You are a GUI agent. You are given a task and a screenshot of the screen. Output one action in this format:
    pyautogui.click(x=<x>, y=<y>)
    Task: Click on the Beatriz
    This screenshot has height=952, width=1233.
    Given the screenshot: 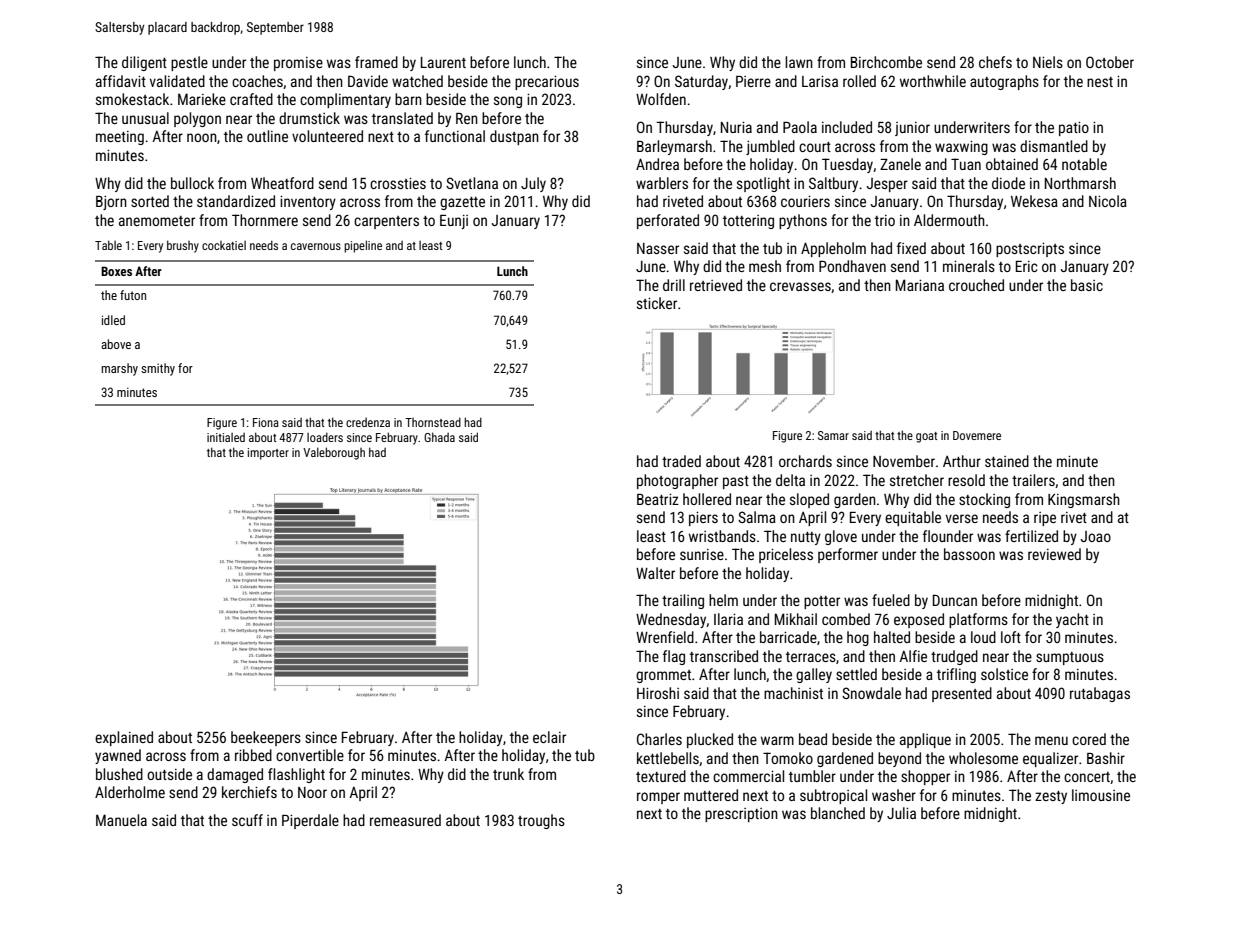 What is the action you would take?
    pyautogui.click(x=658, y=499)
